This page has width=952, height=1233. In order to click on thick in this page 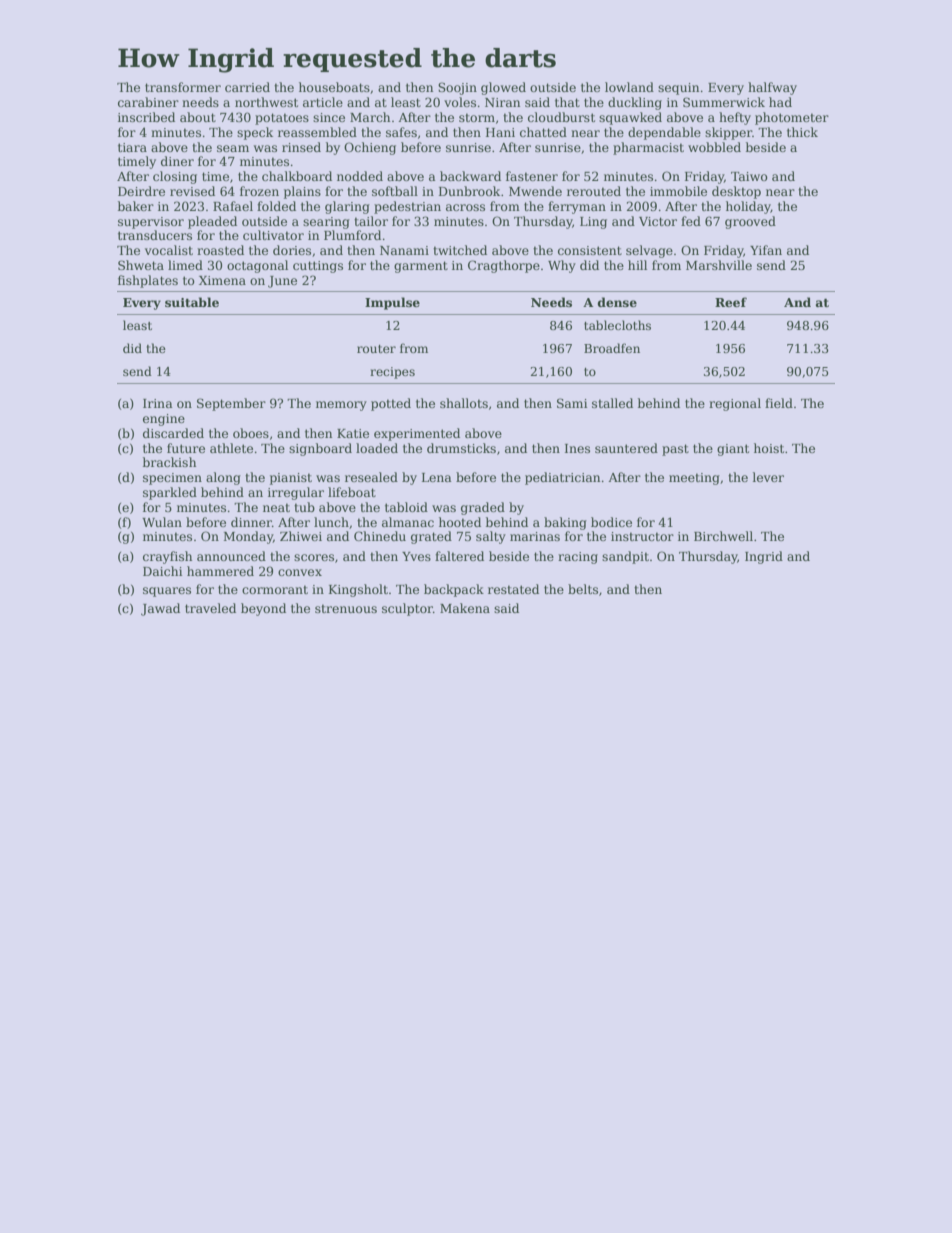, I will do `click(802, 132)`.
